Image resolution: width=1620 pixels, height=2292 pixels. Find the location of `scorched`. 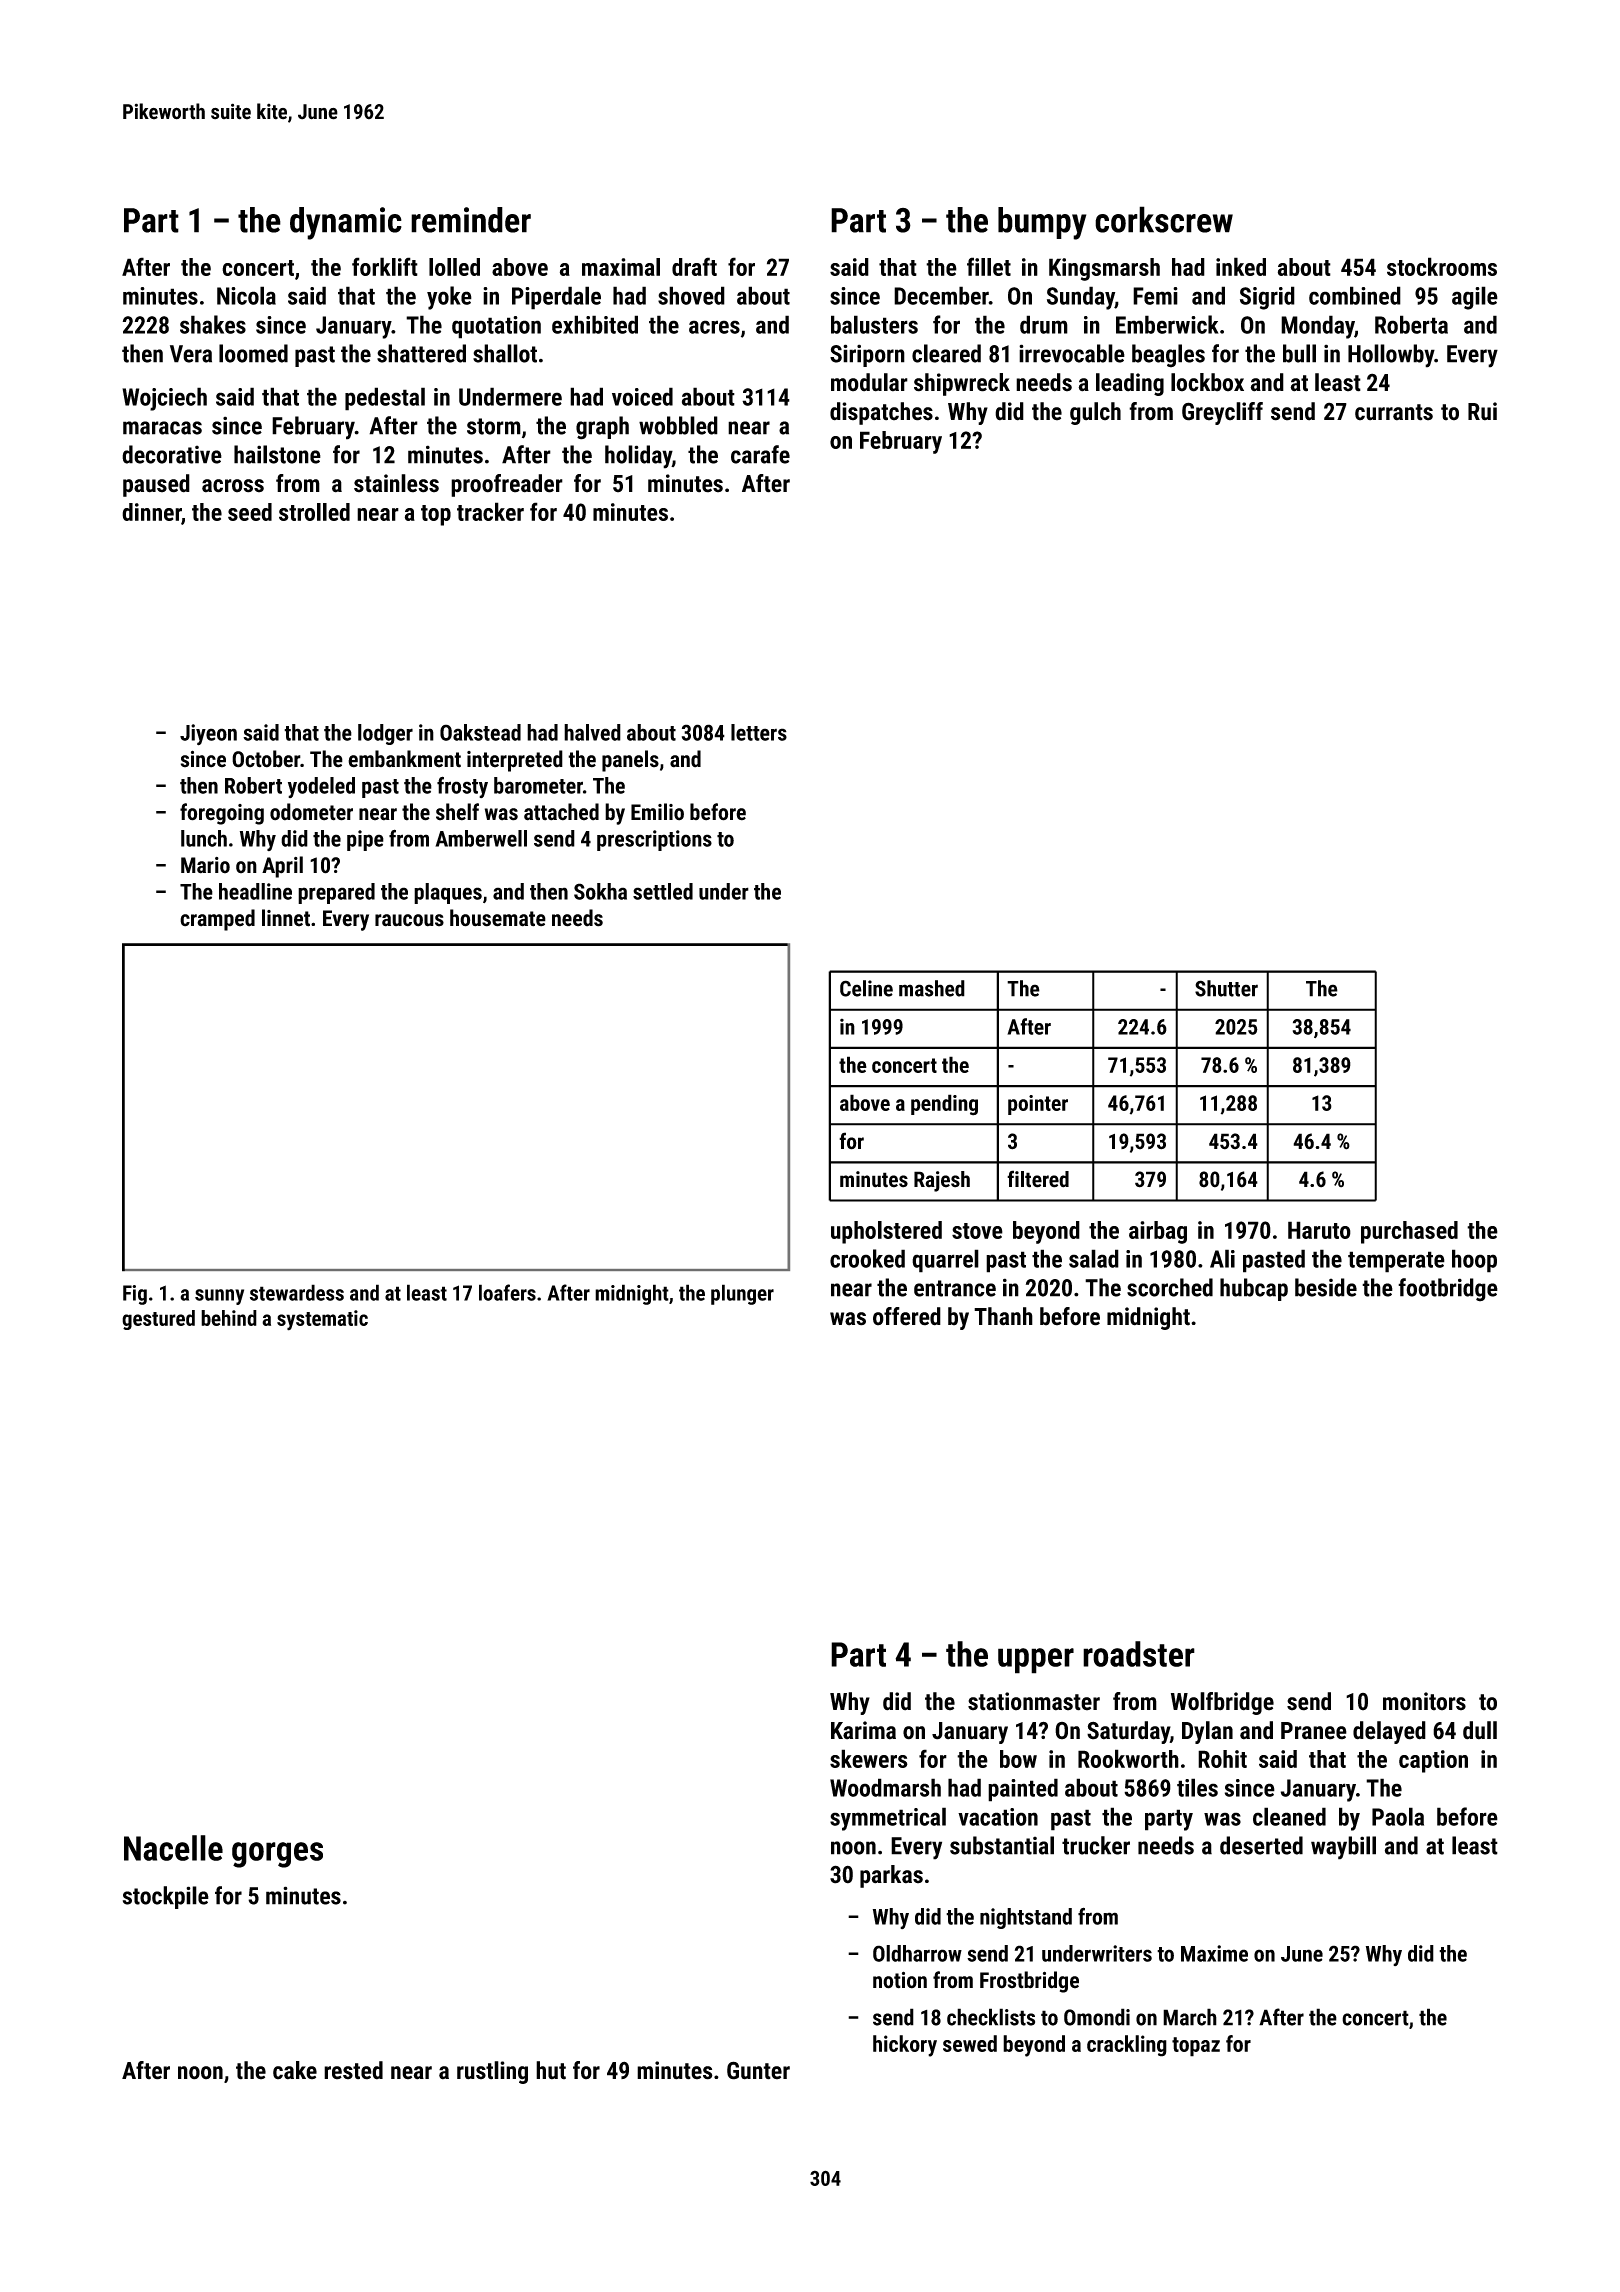

scorched is located at coordinates (1170, 1287).
